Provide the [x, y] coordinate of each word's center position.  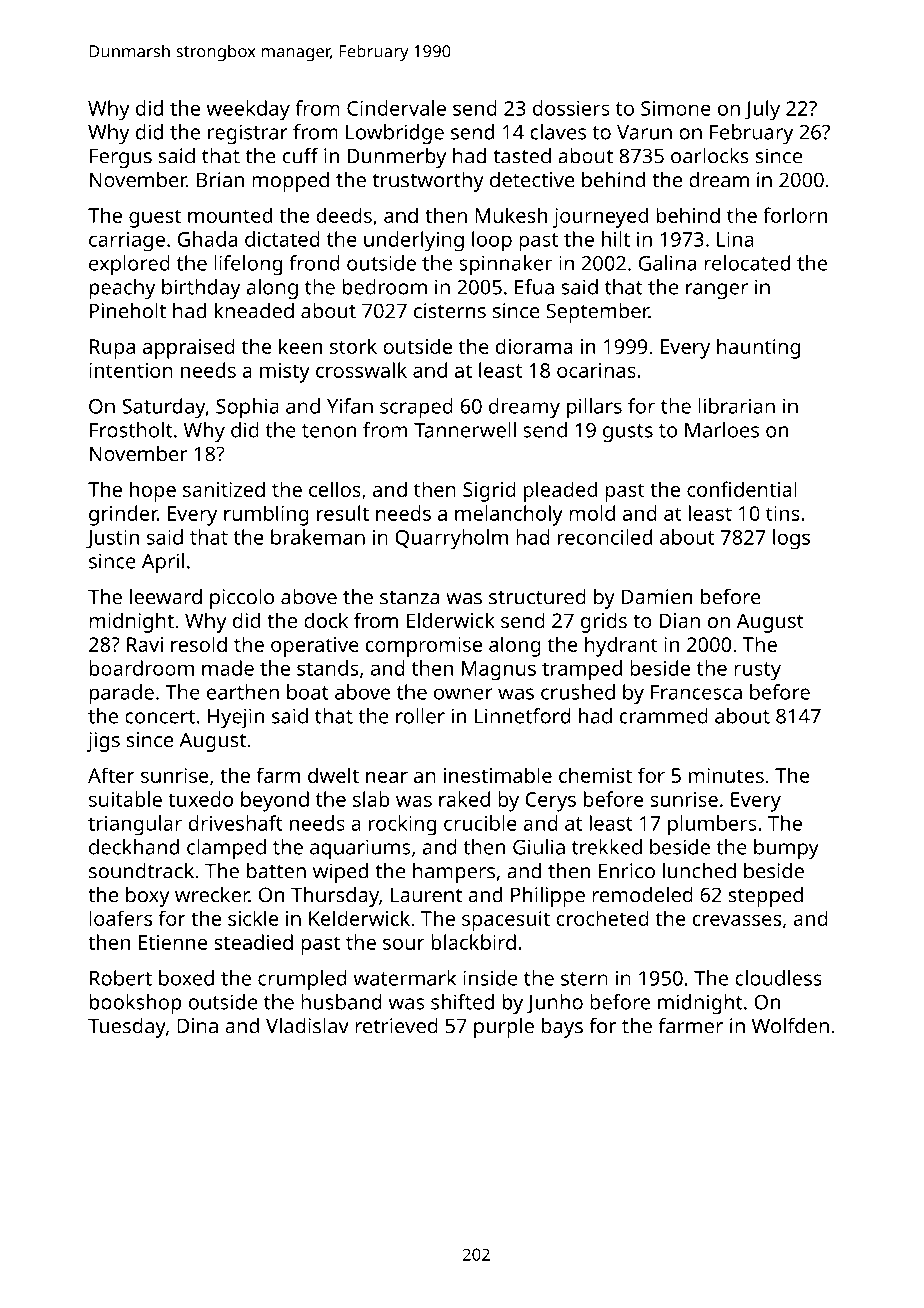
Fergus [121, 158]
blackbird [473, 942]
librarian [736, 406]
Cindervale [396, 108]
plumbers [712, 825]
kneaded [254, 311]
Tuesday [127, 1028]
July [762, 110]
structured [537, 597]
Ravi [145, 644]
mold [592, 513]
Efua [534, 287]
